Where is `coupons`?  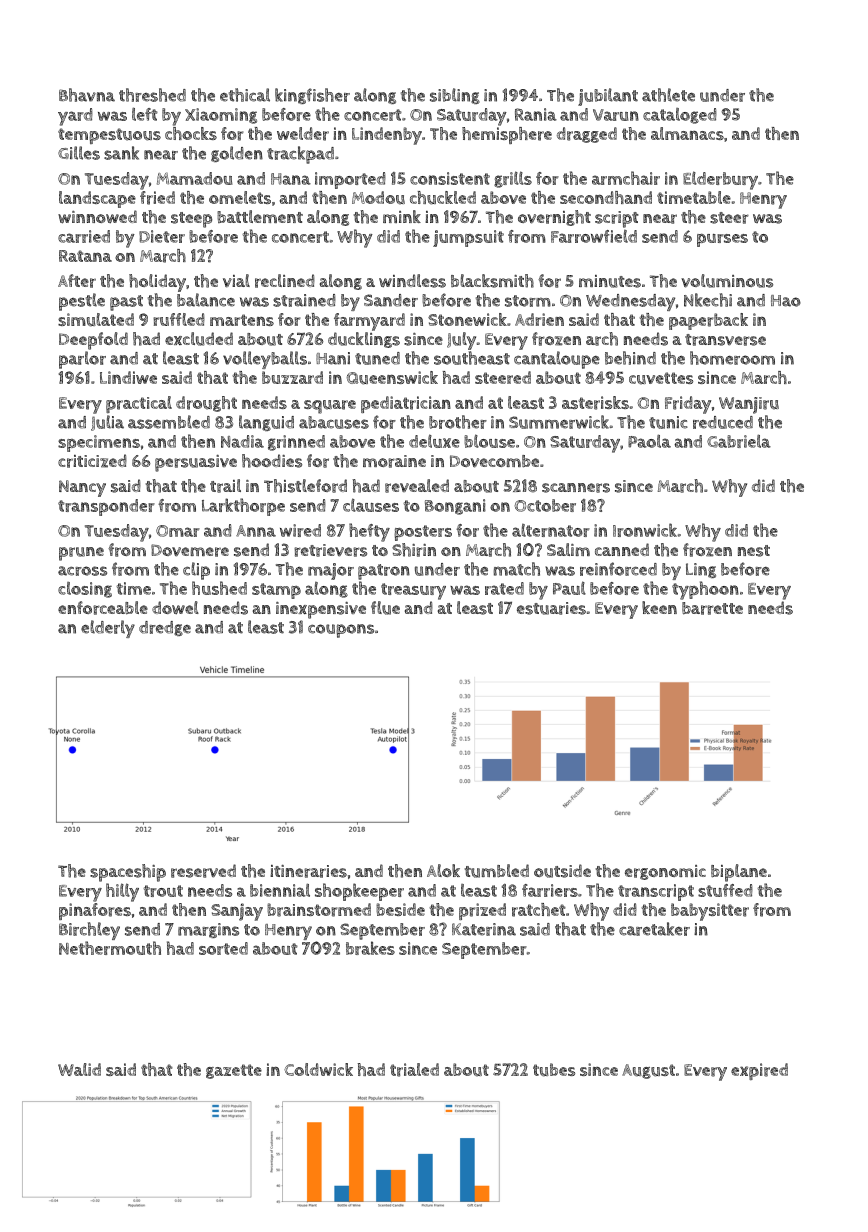
coupons is located at coordinates (341, 631).
